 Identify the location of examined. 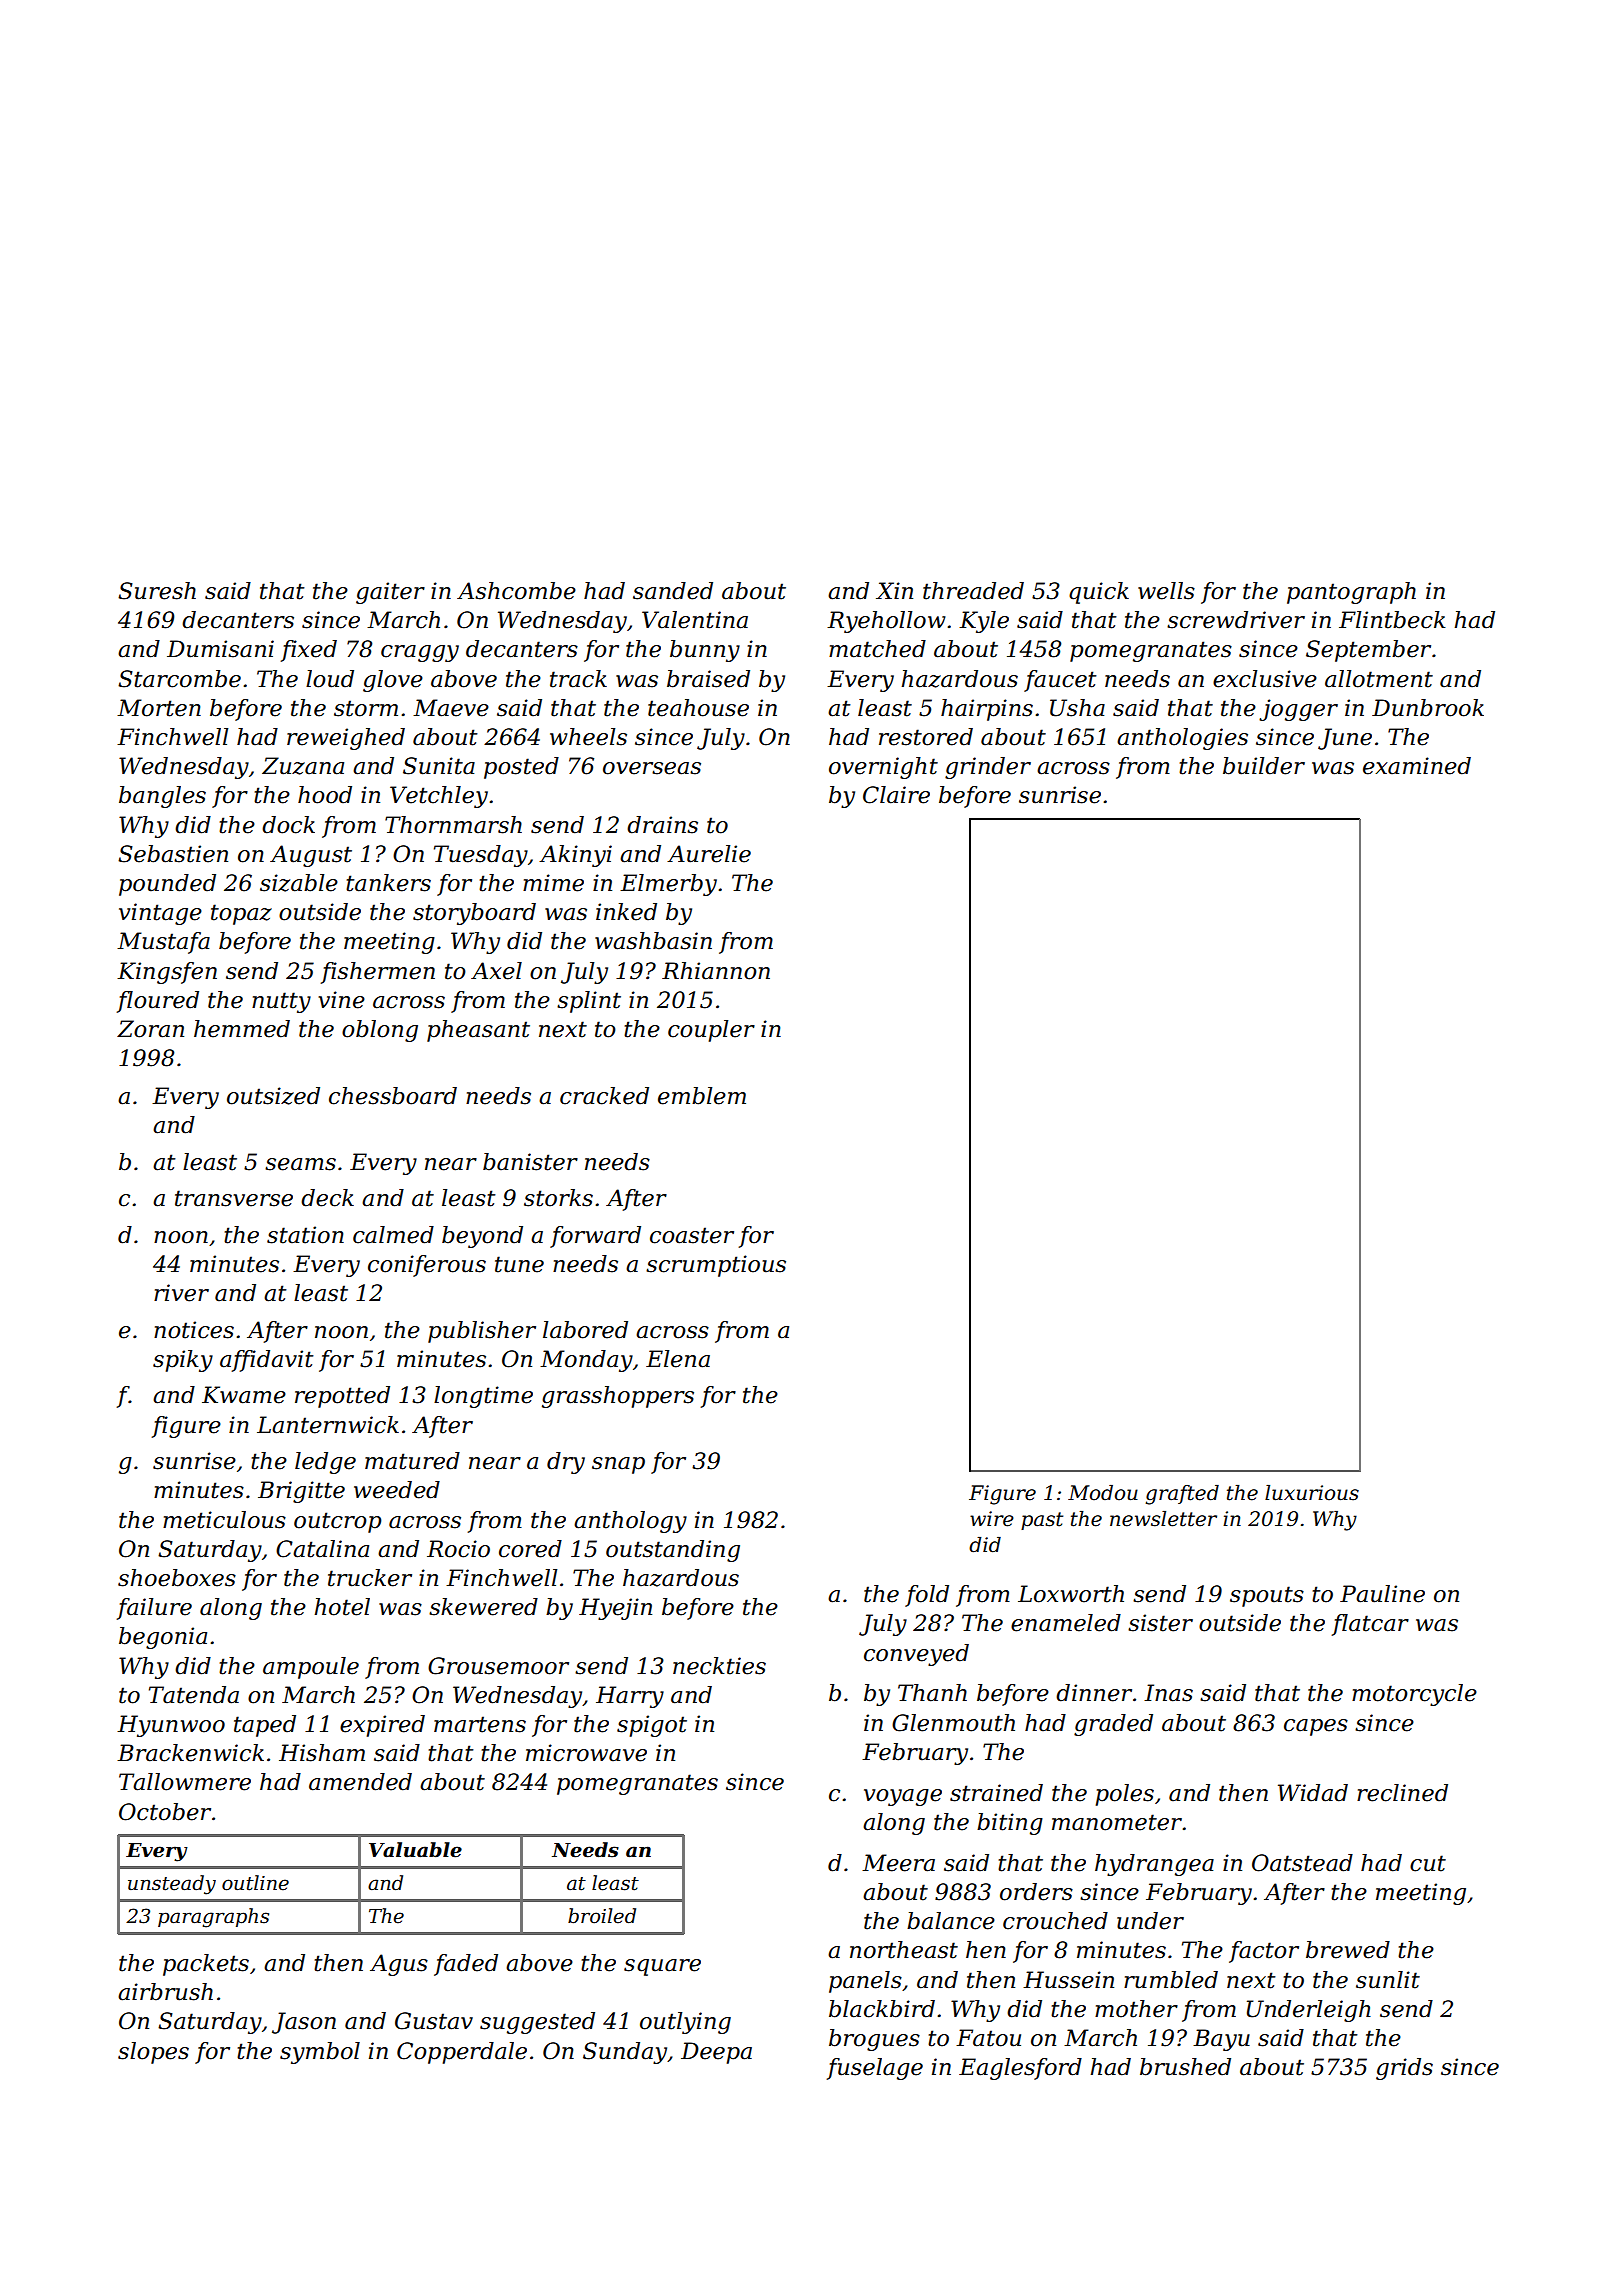
(1417, 766).
